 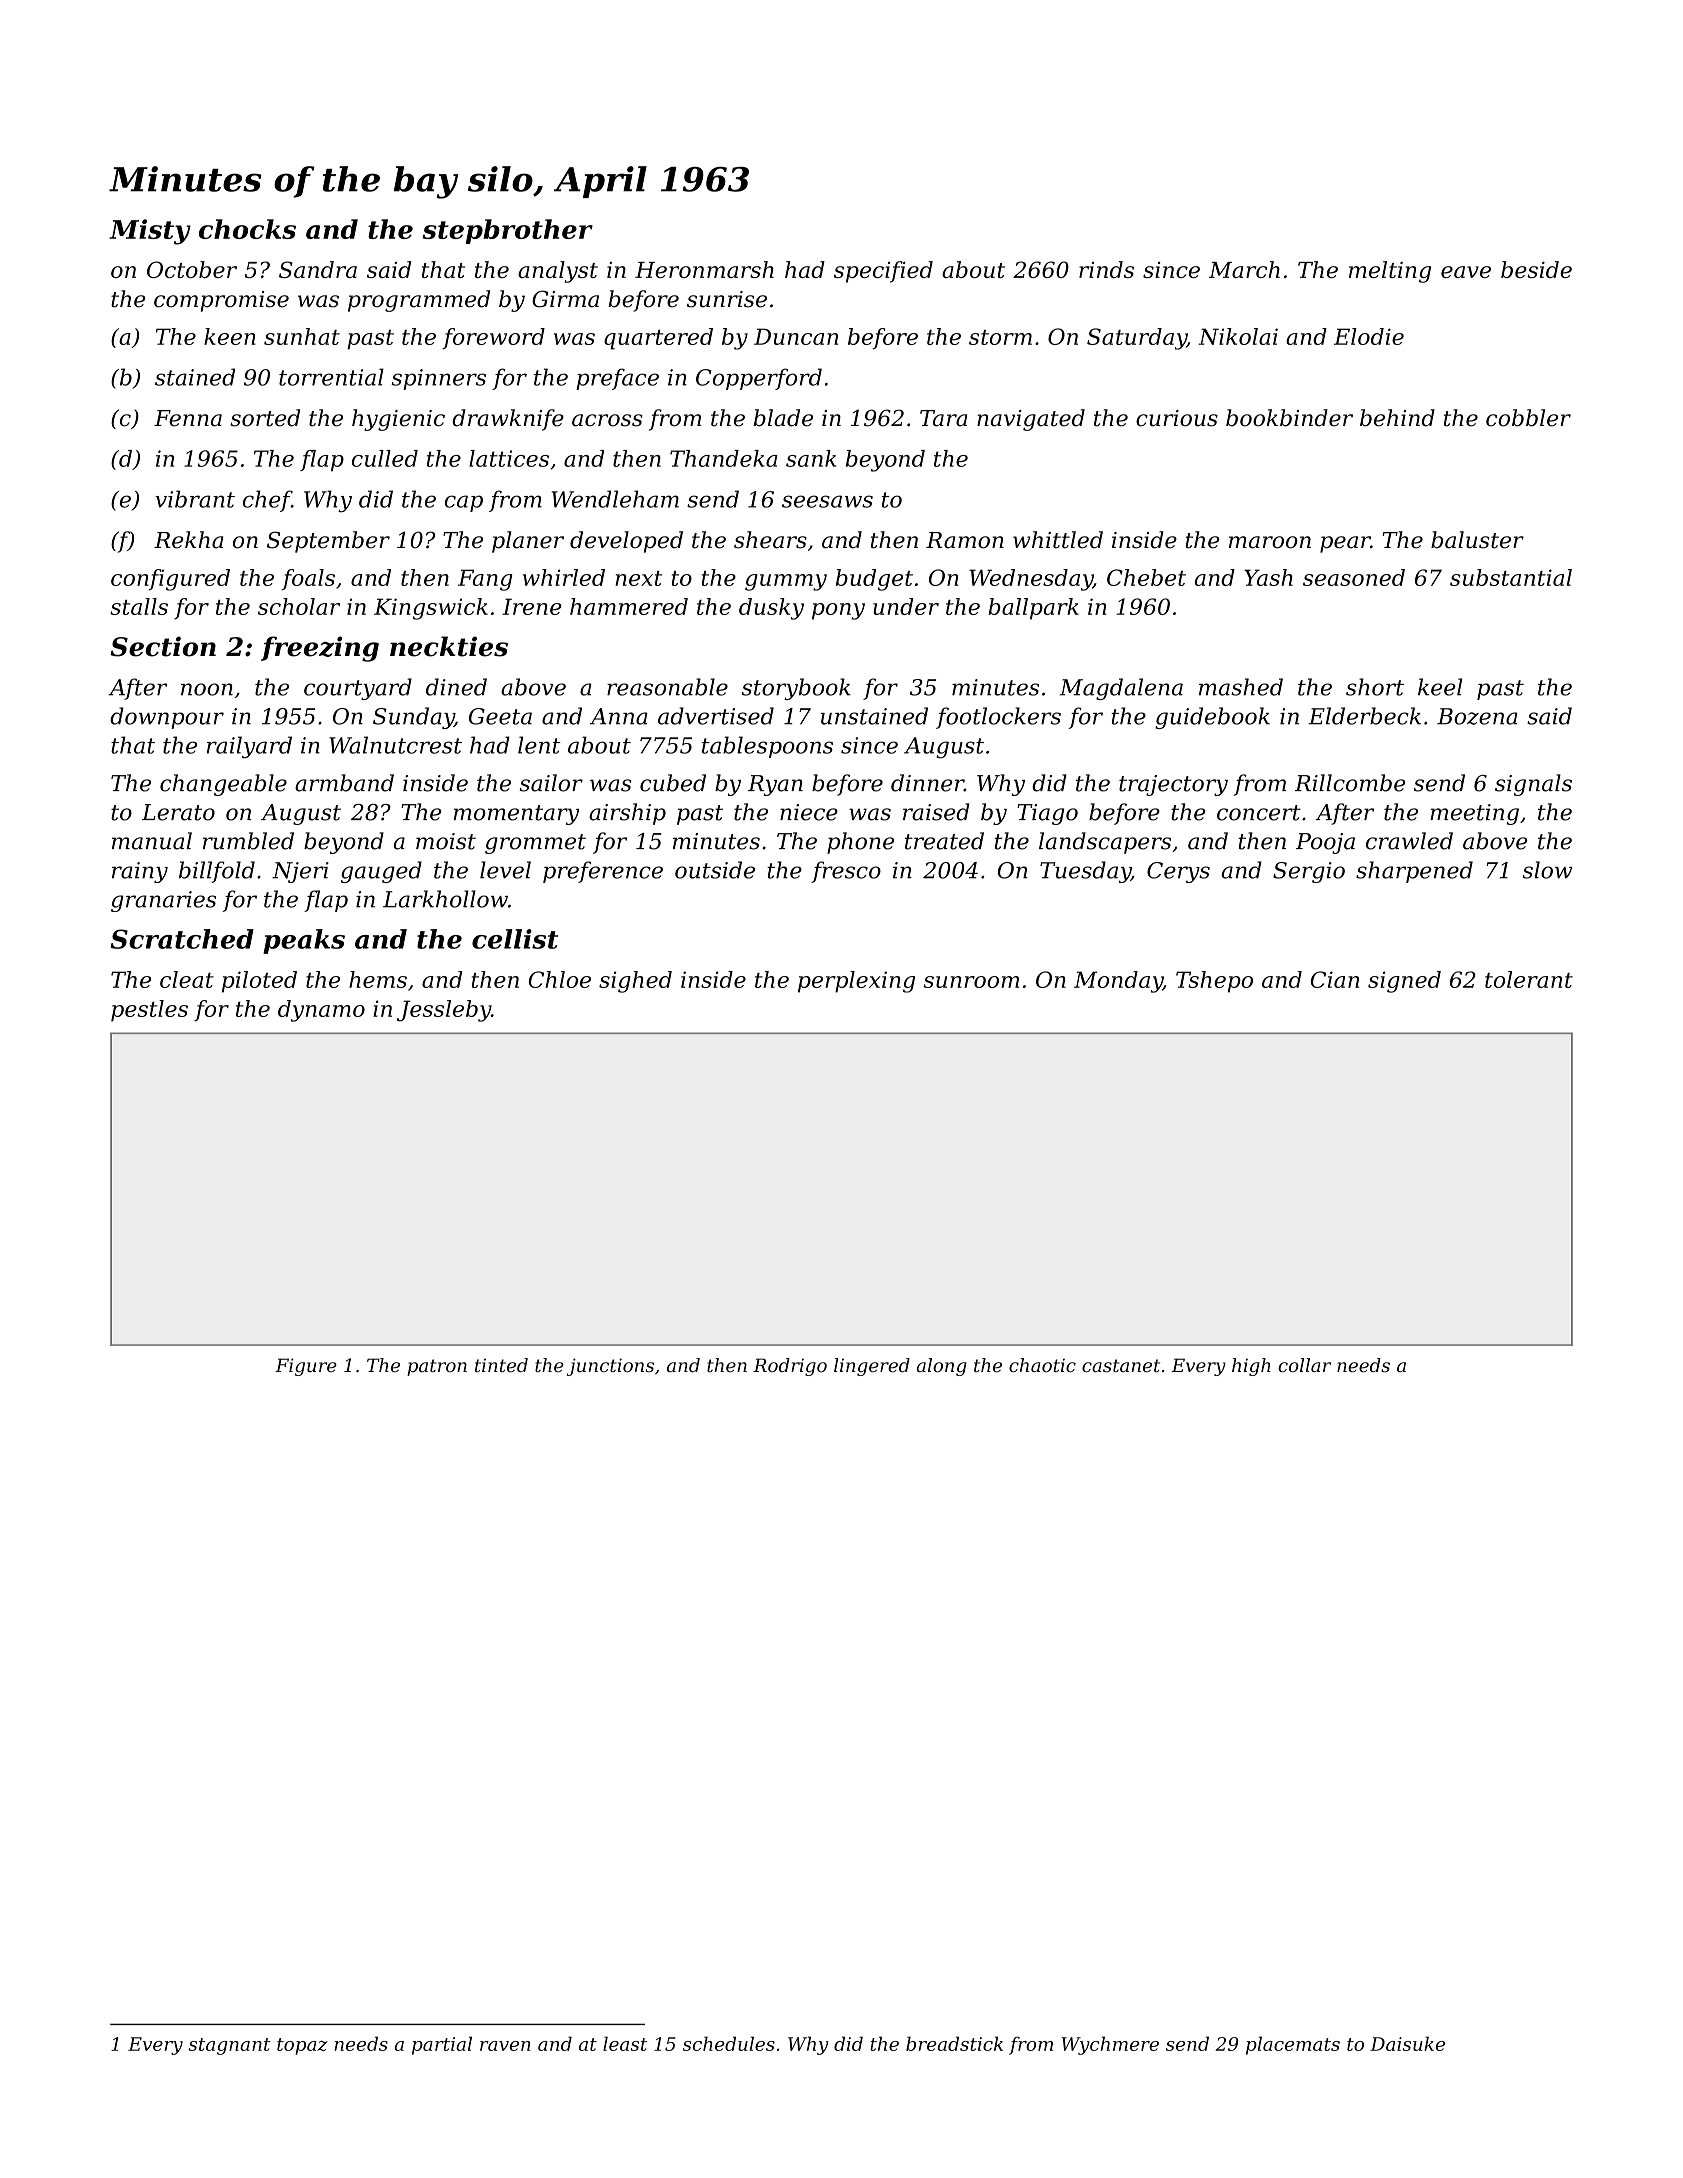 I want to click on chocks, so click(x=247, y=229).
